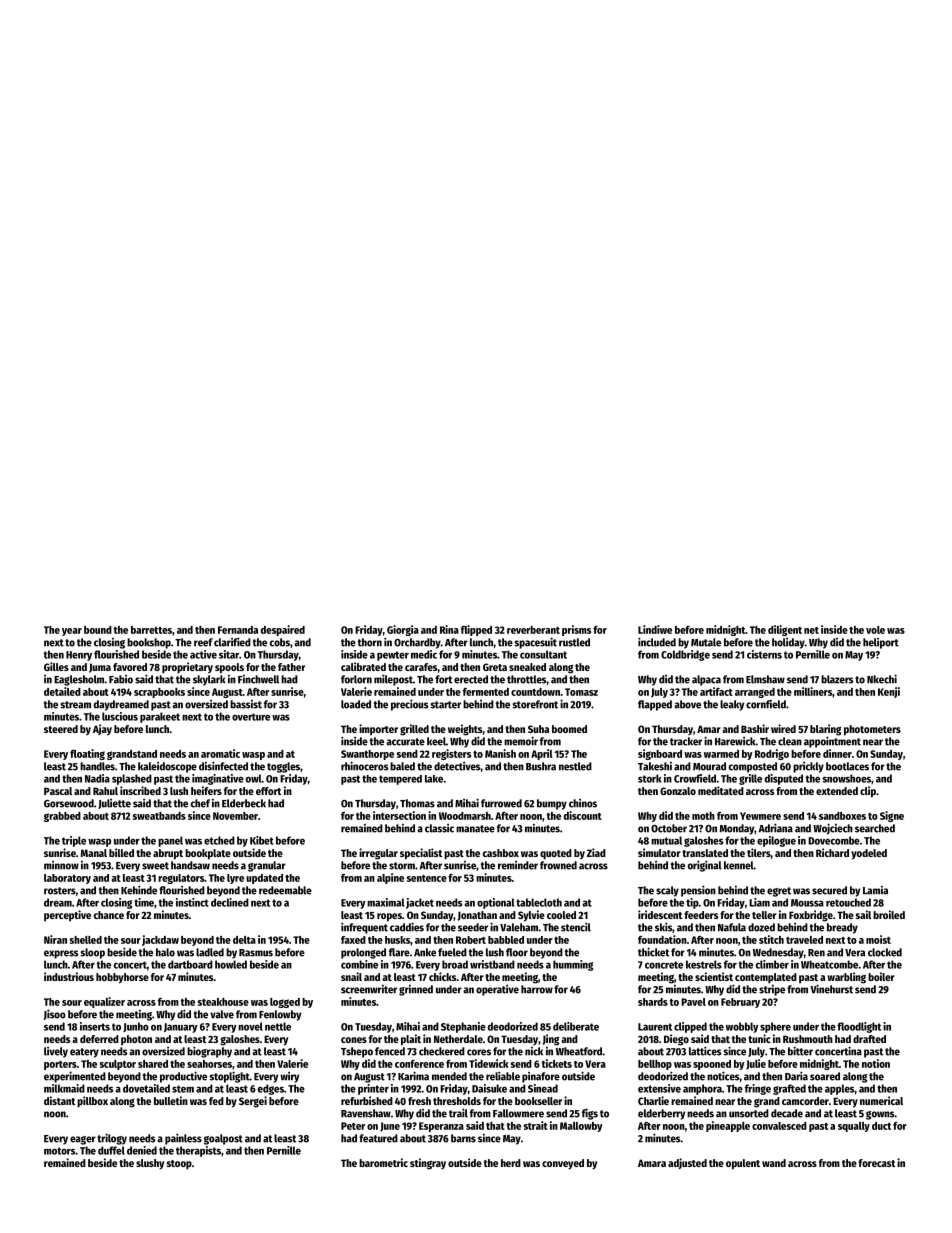  I want to click on reminder, so click(518, 865).
